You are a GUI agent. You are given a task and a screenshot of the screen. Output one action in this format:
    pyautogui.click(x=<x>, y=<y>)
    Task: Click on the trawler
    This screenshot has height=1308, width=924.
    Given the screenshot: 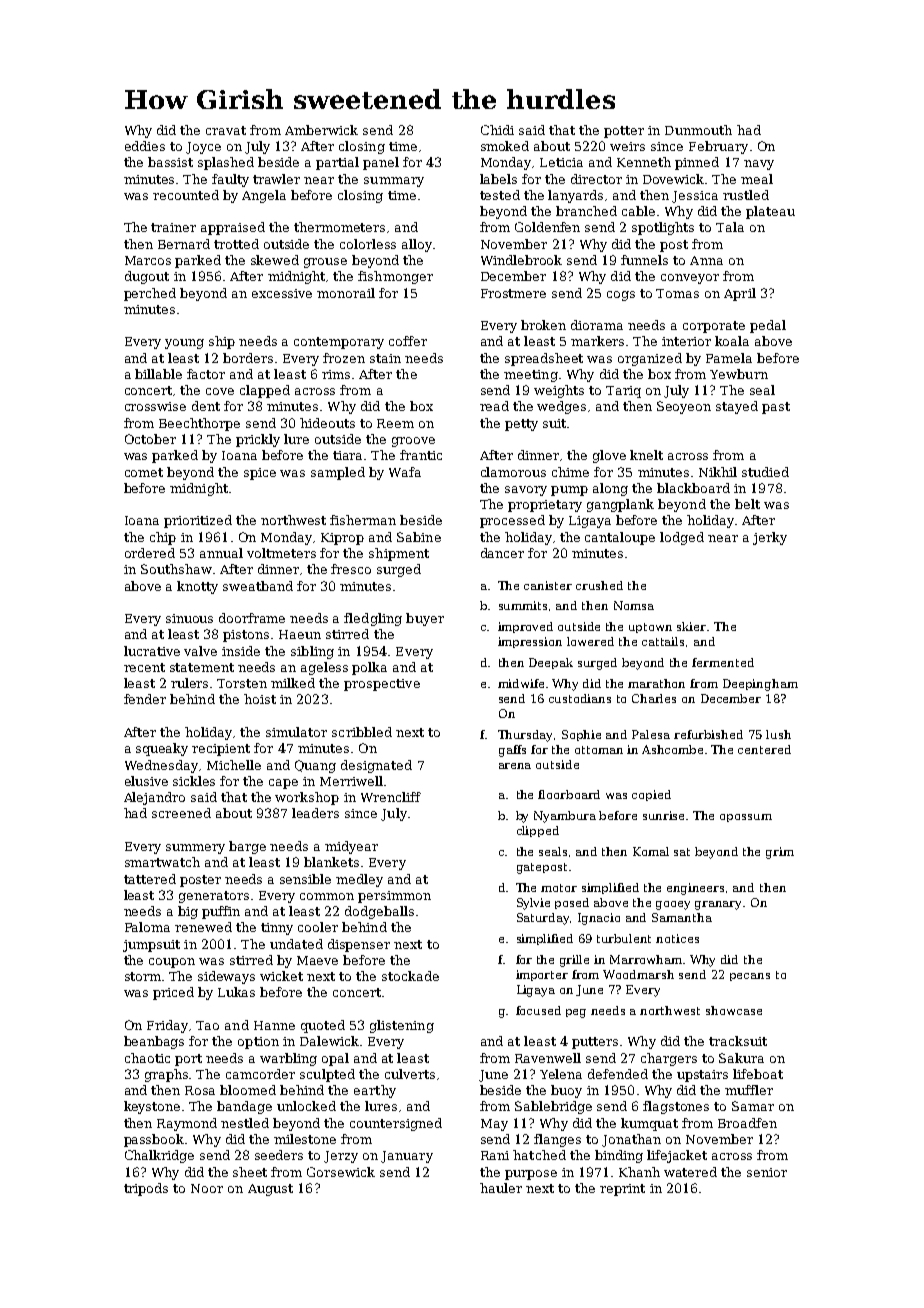 What is the action you would take?
    pyautogui.click(x=276, y=179)
